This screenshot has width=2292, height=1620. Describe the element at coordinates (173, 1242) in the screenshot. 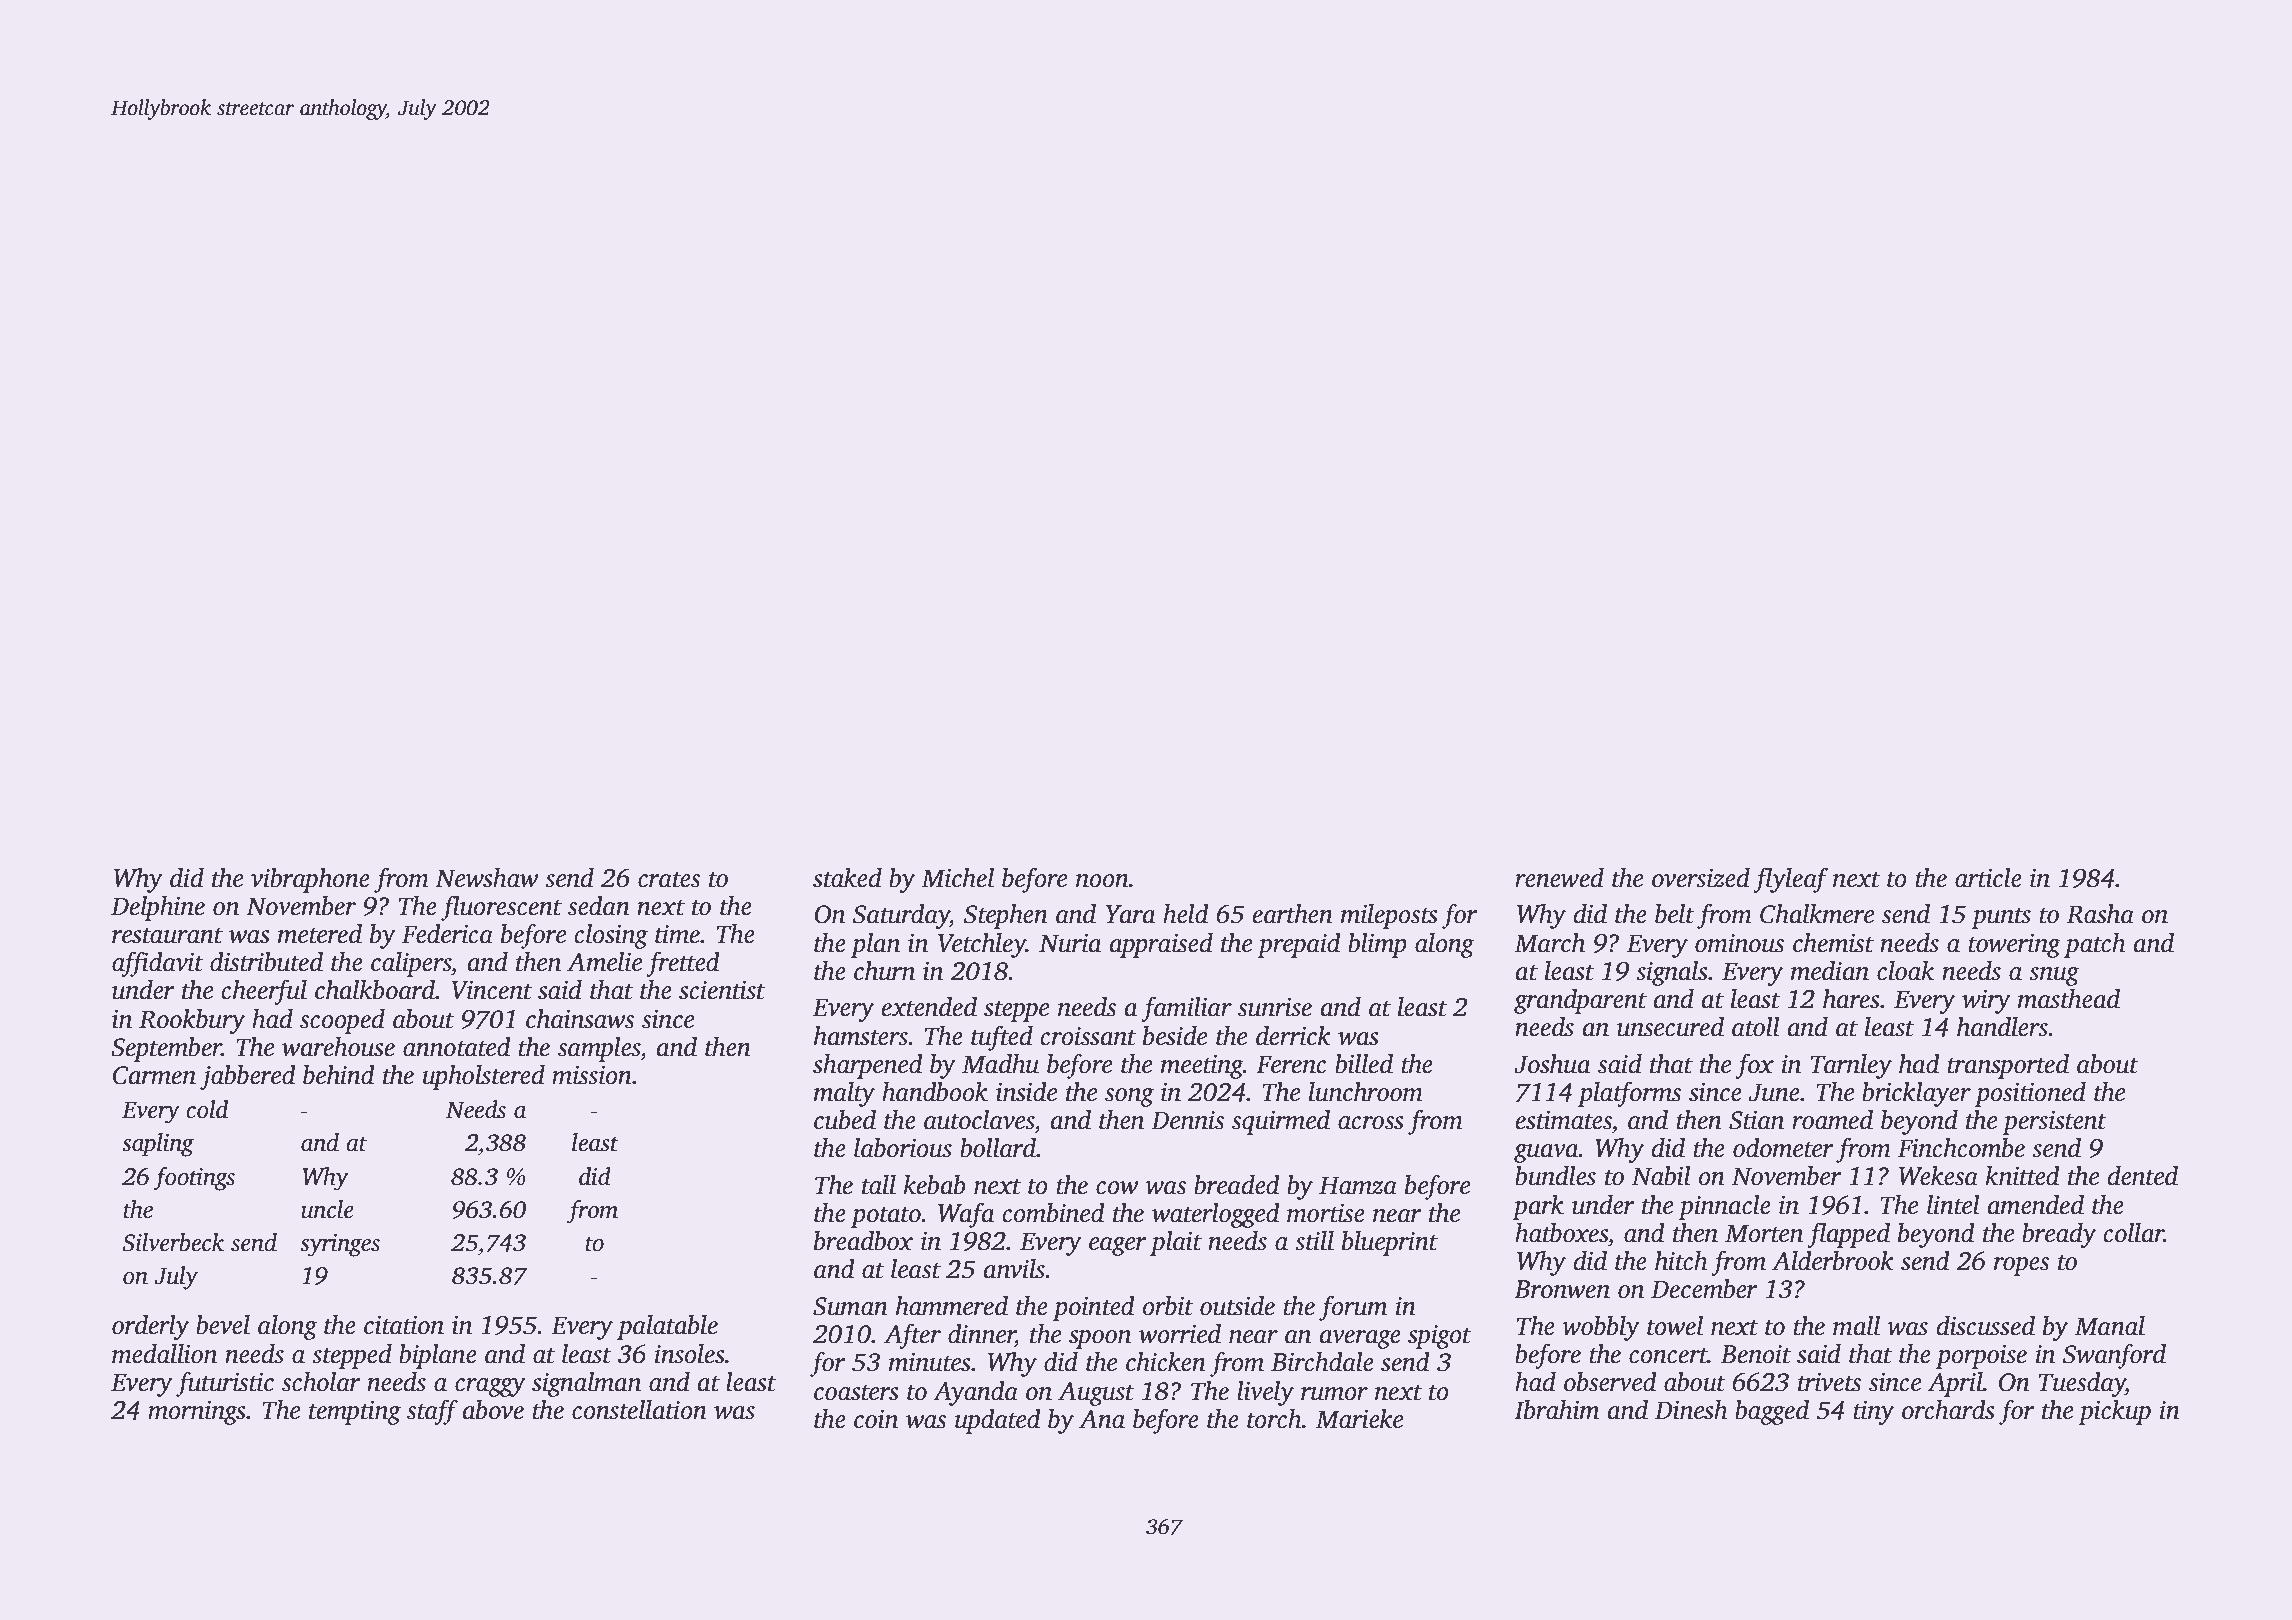

I see `Silverbeck` at that location.
